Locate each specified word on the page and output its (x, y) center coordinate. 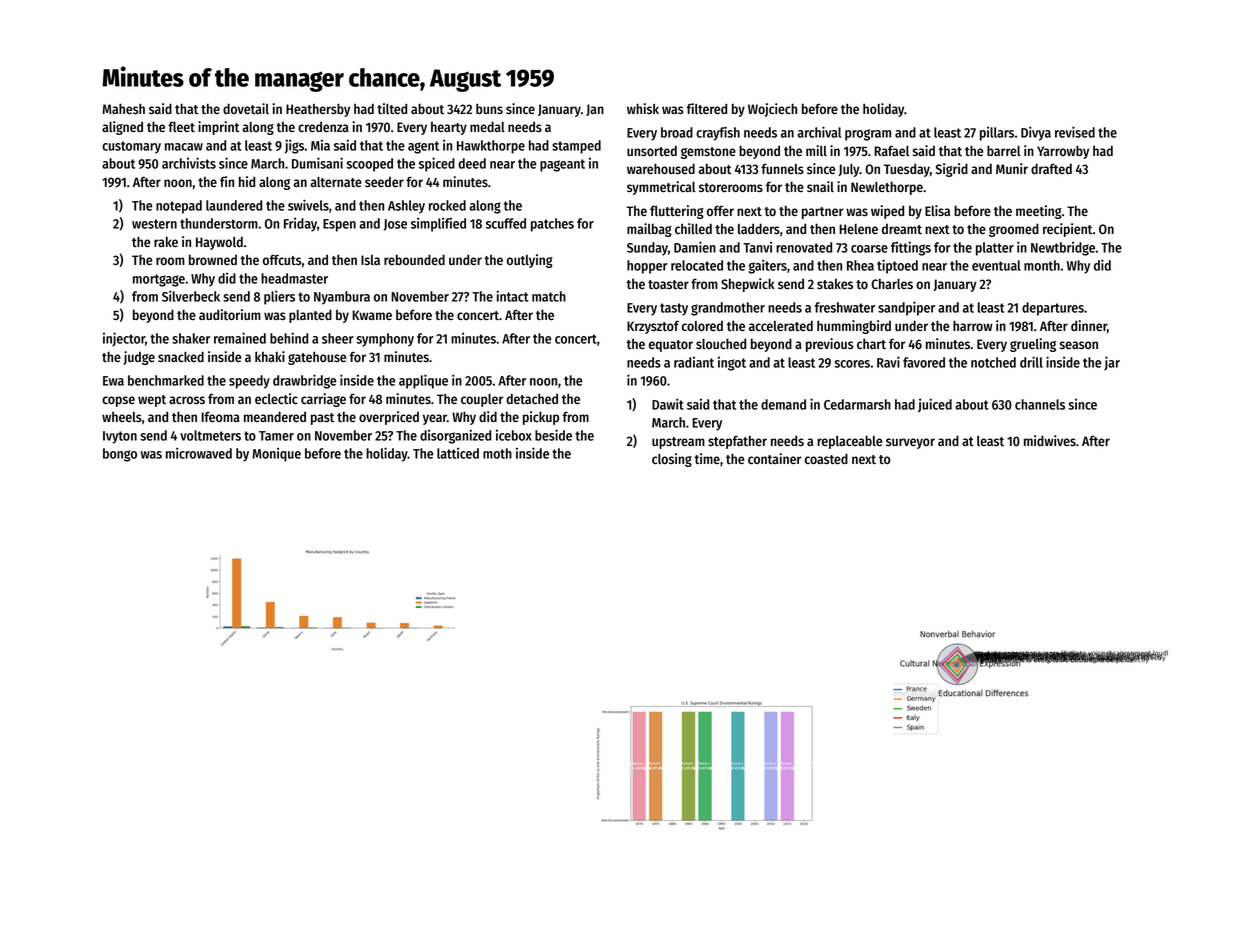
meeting (1039, 212)
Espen (339, 225)
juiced (935, 405)
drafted (1051, 168)
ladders (759, 229)
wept (152, 401)
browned (213, 260)
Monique (277, 454)
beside (553, 435)
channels (1040, 404)
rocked (447, 205)
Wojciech (772, 110)
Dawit (668, 404)
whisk (643, 109)
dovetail (246, 109)
